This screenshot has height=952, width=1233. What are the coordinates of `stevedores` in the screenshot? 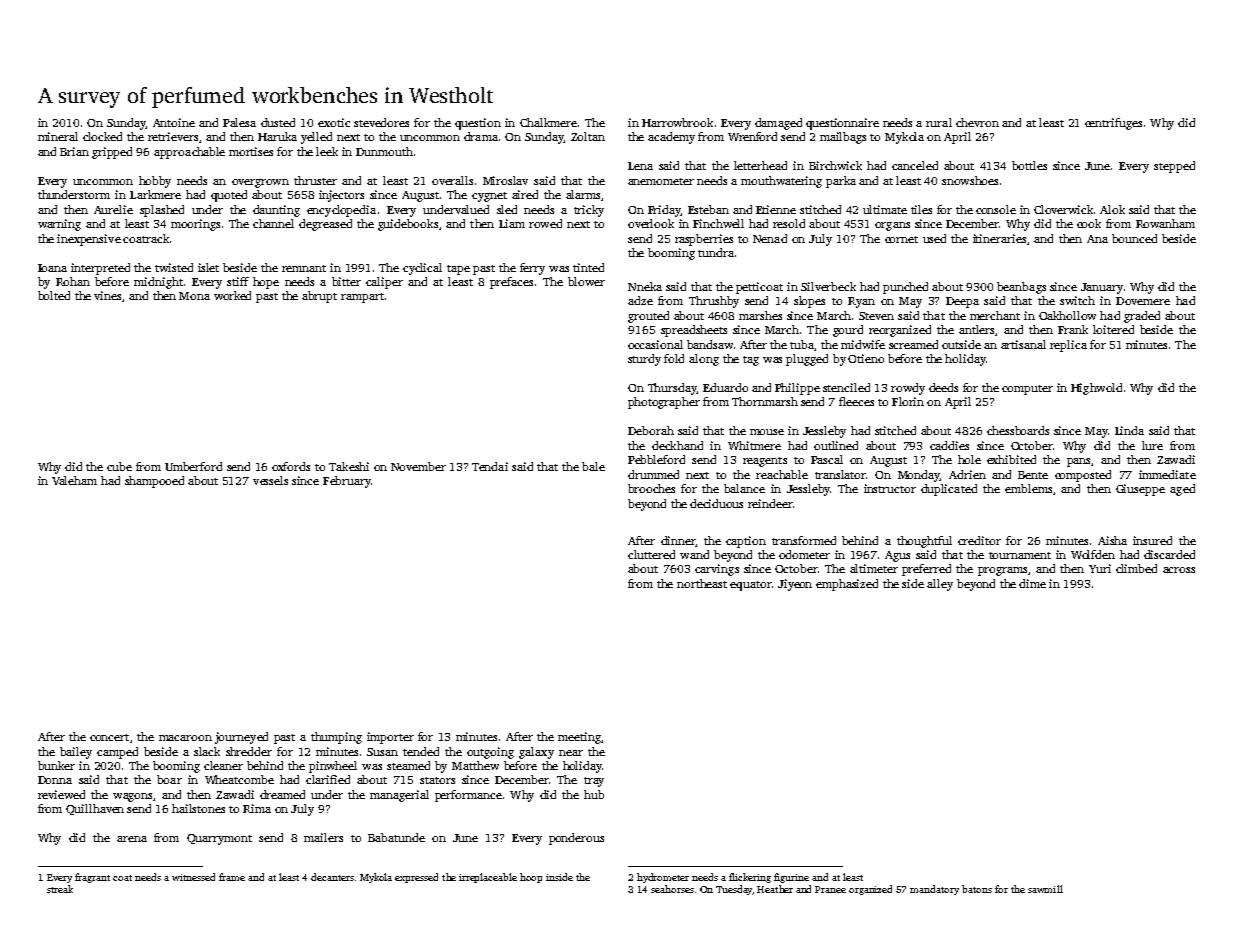 It's located at (381, 122).
